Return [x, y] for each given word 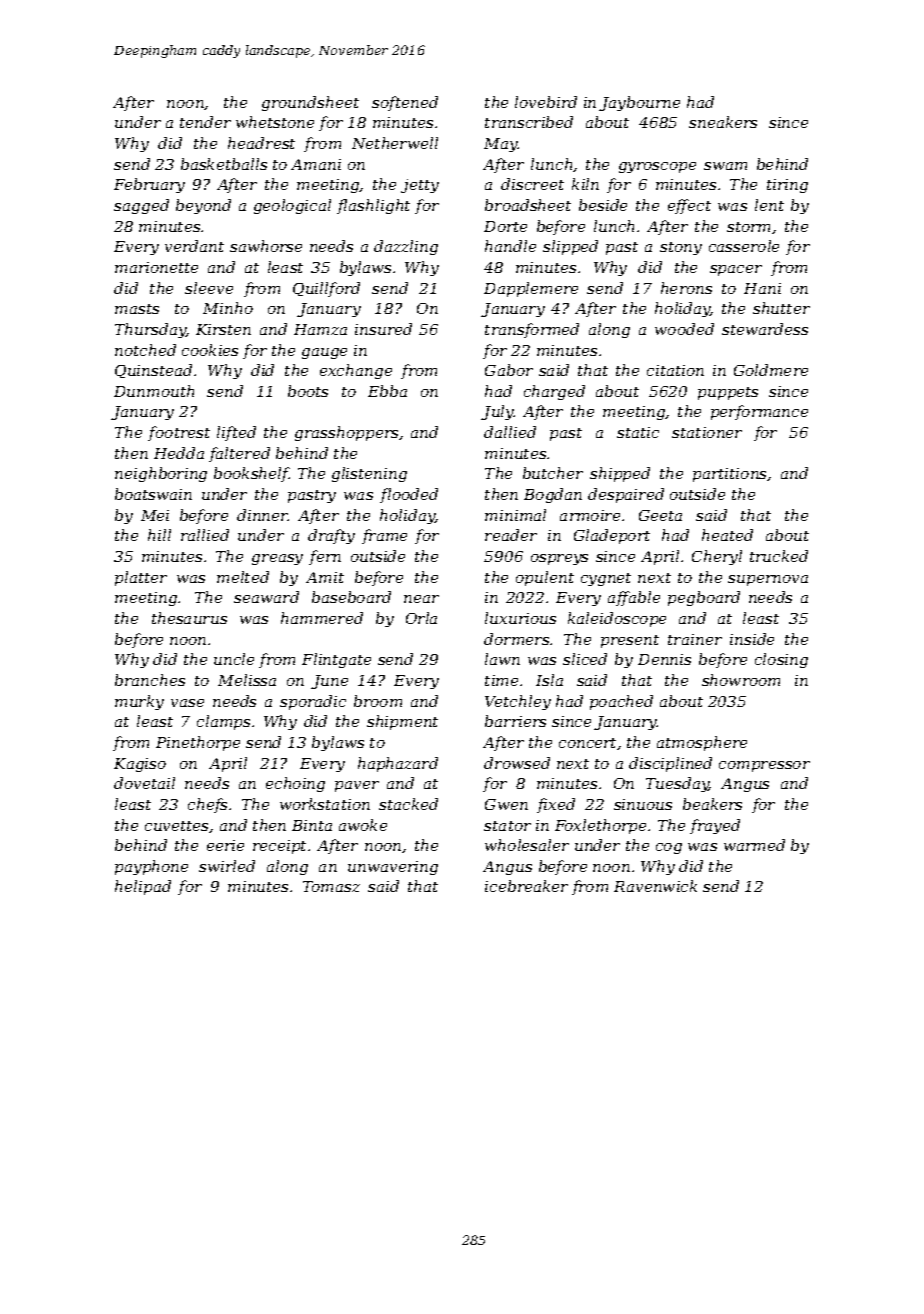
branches [150, 680]
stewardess [765, 329]
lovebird [546, 102]
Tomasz [331, 886]
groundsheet [310, 103]
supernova [768, 580]
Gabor [509, 370]
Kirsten [223, 329]
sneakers [723, 122]
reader [511, 535]
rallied [205, 535]
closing [781, 660]
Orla [421, 618]
